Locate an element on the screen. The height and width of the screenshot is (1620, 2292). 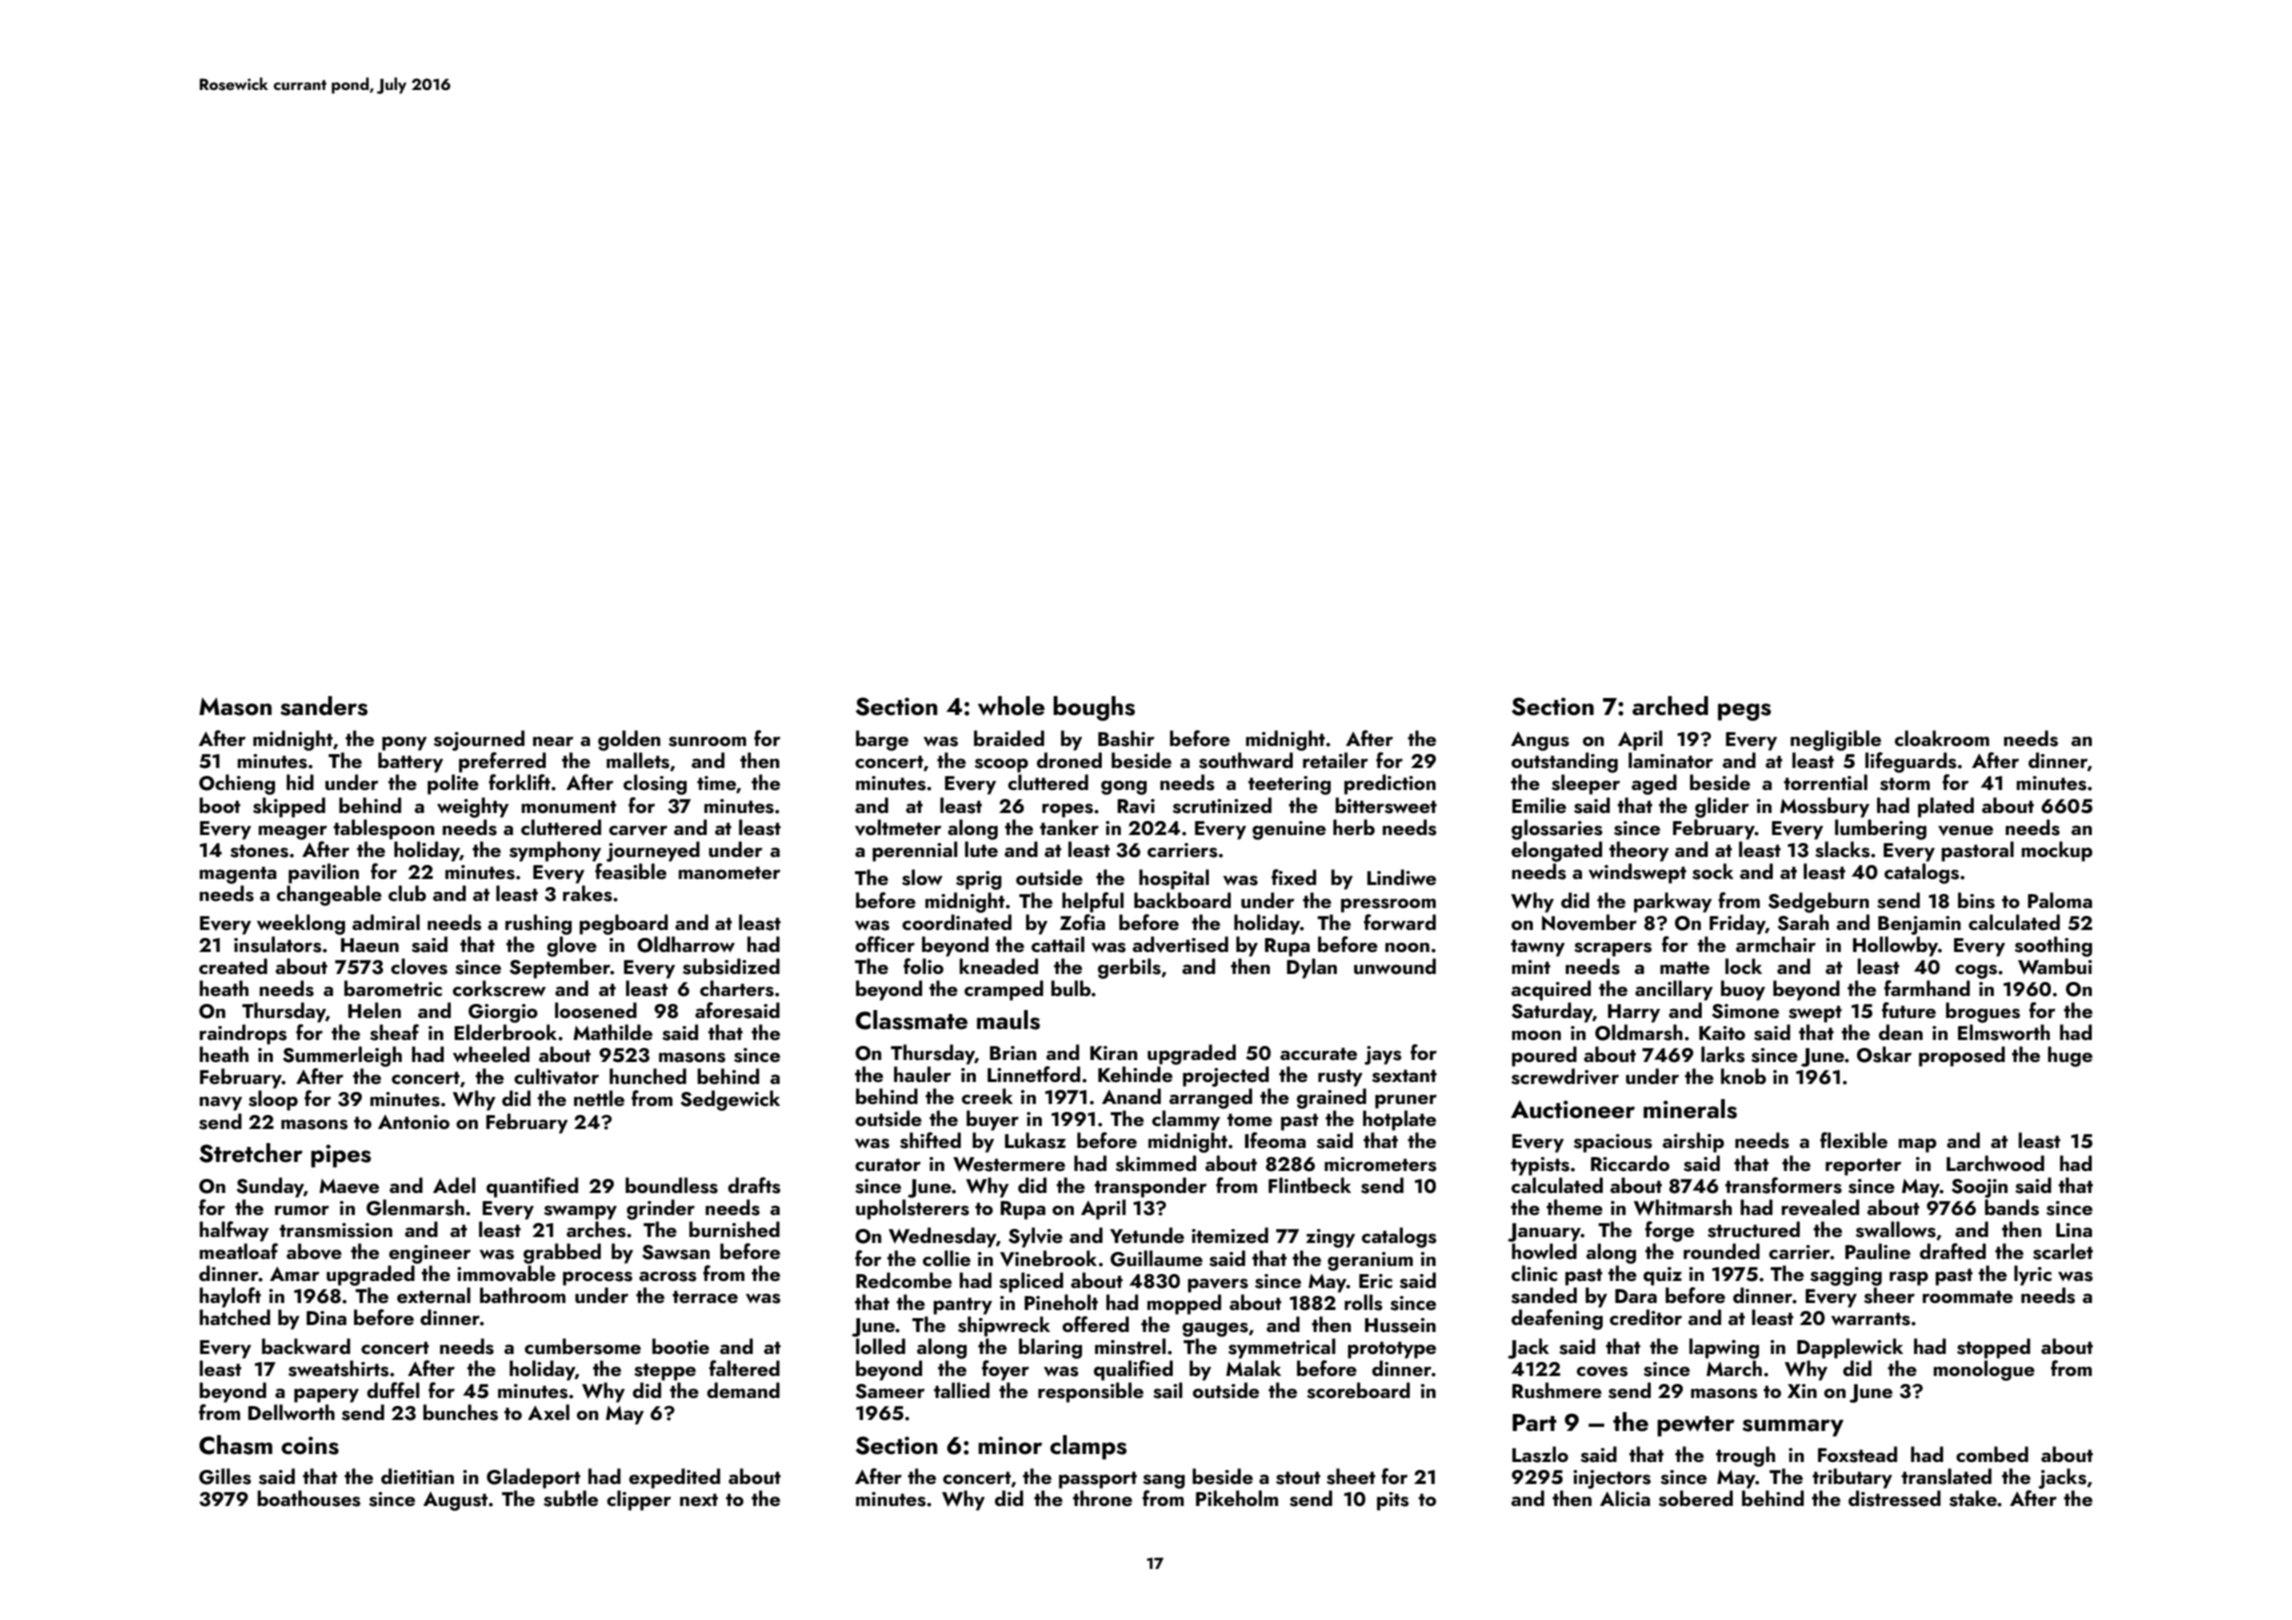
hid is located at coordinates (300, 782).
